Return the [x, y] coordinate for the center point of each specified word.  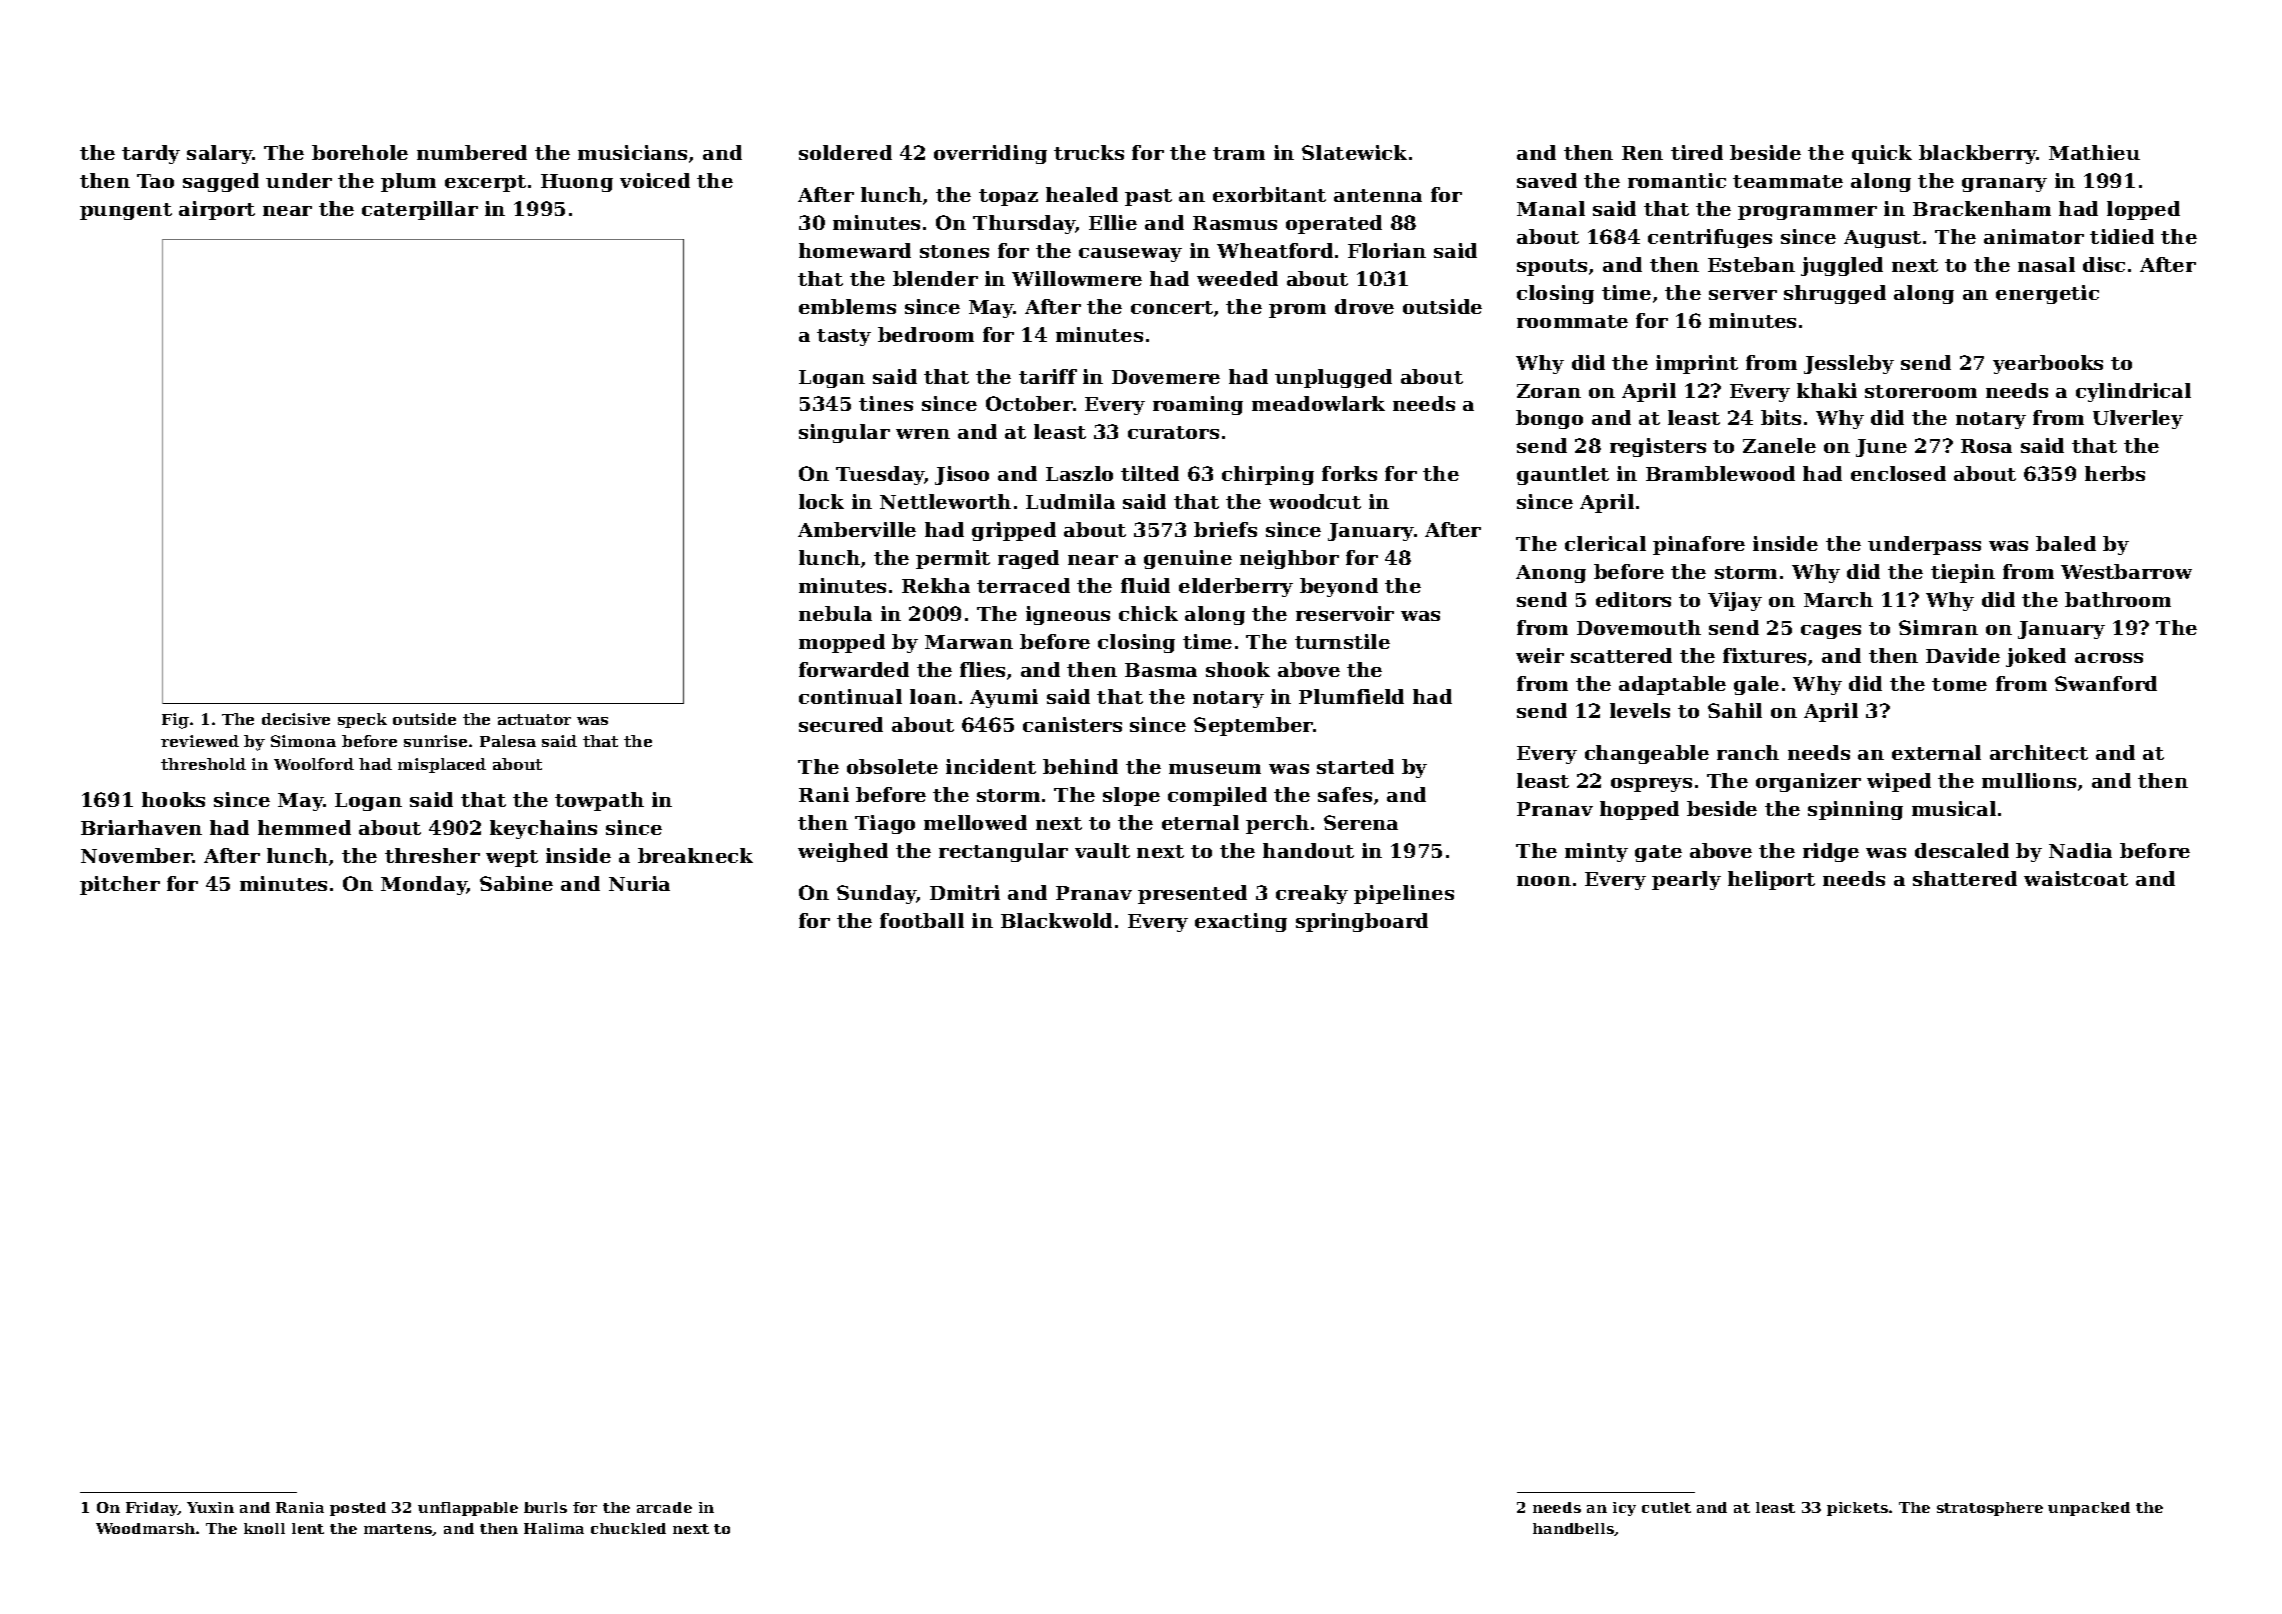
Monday [424, 885]
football [922, 920]
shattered [1965, 878]
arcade [664, 1507]
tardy [151, 154]
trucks [1089, 152]
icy [1624, 1509]
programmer [1807, 213]
